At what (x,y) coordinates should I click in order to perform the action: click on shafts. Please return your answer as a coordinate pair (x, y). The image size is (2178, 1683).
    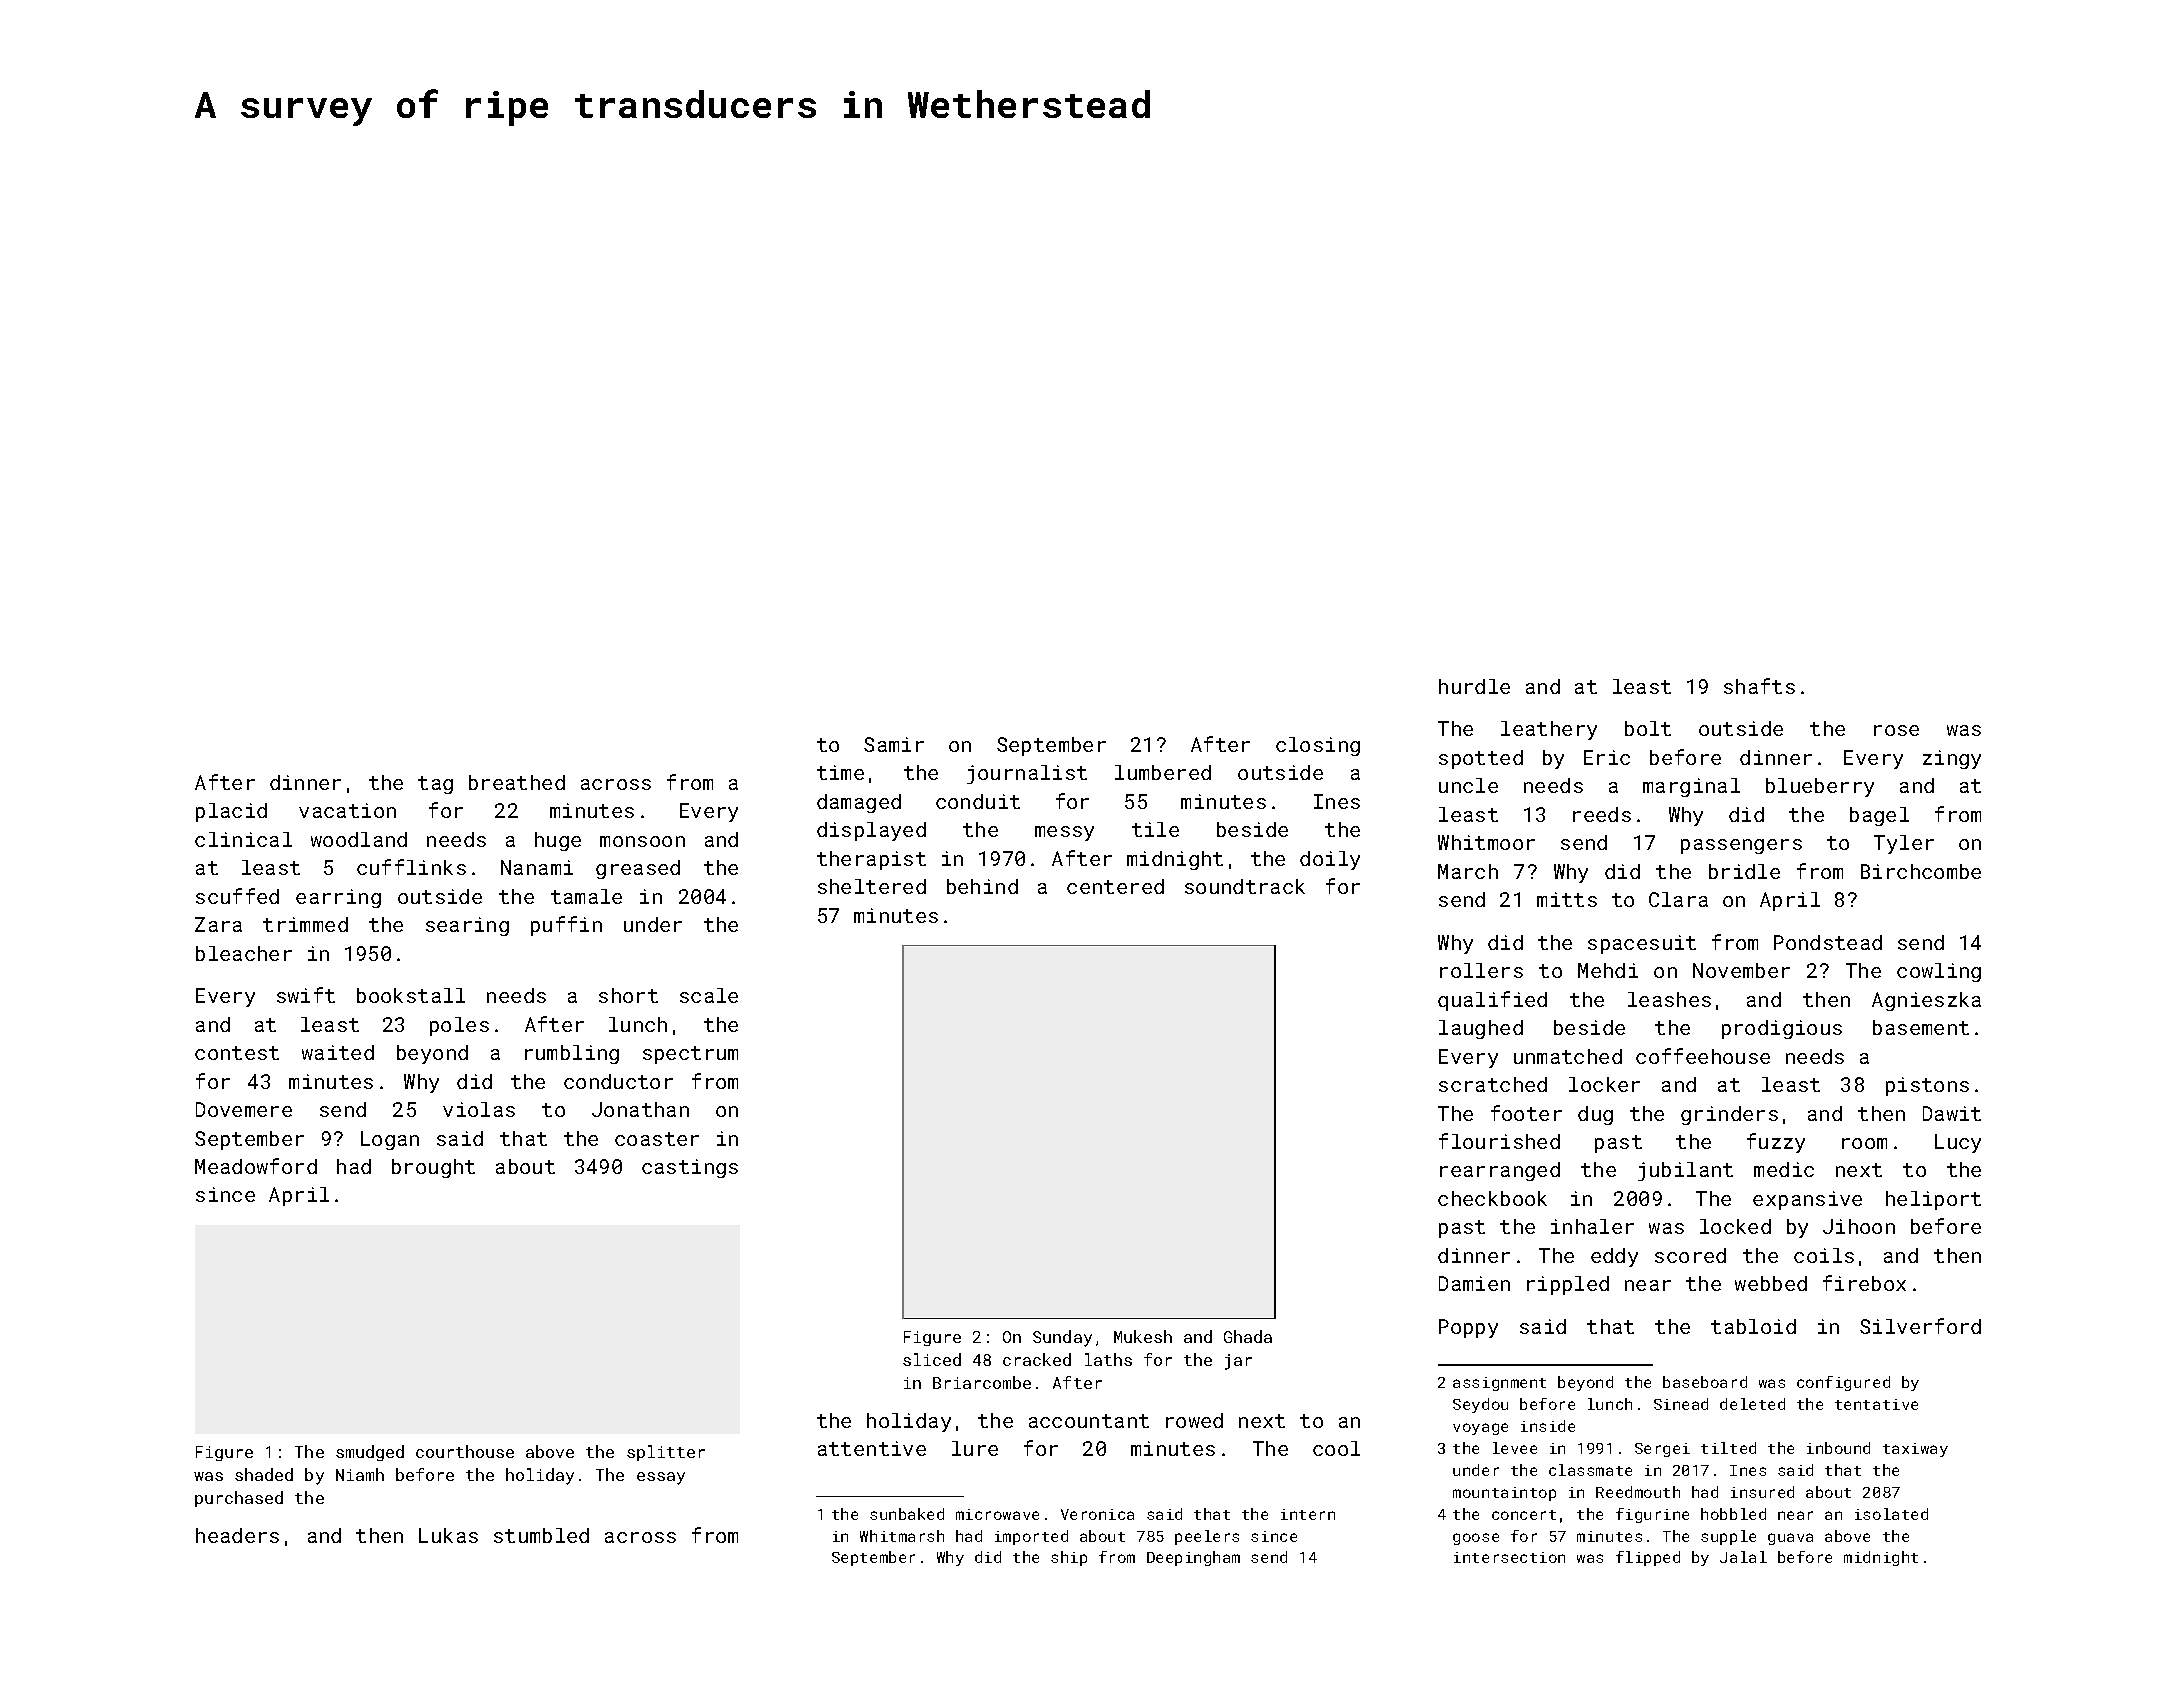
    Looking at the image, I should click on (1759, 686).
